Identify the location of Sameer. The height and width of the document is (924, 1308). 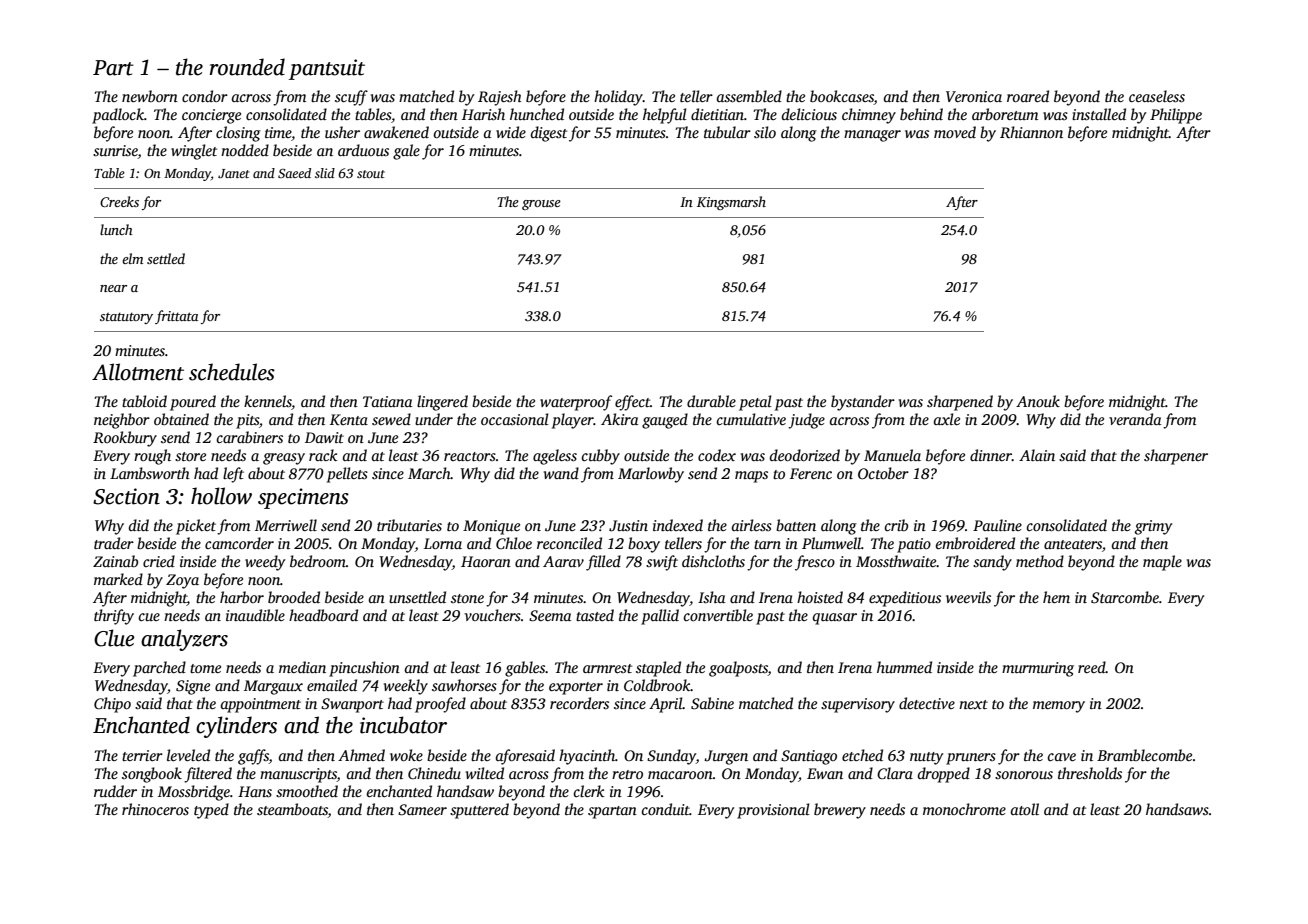
(422, 810).
